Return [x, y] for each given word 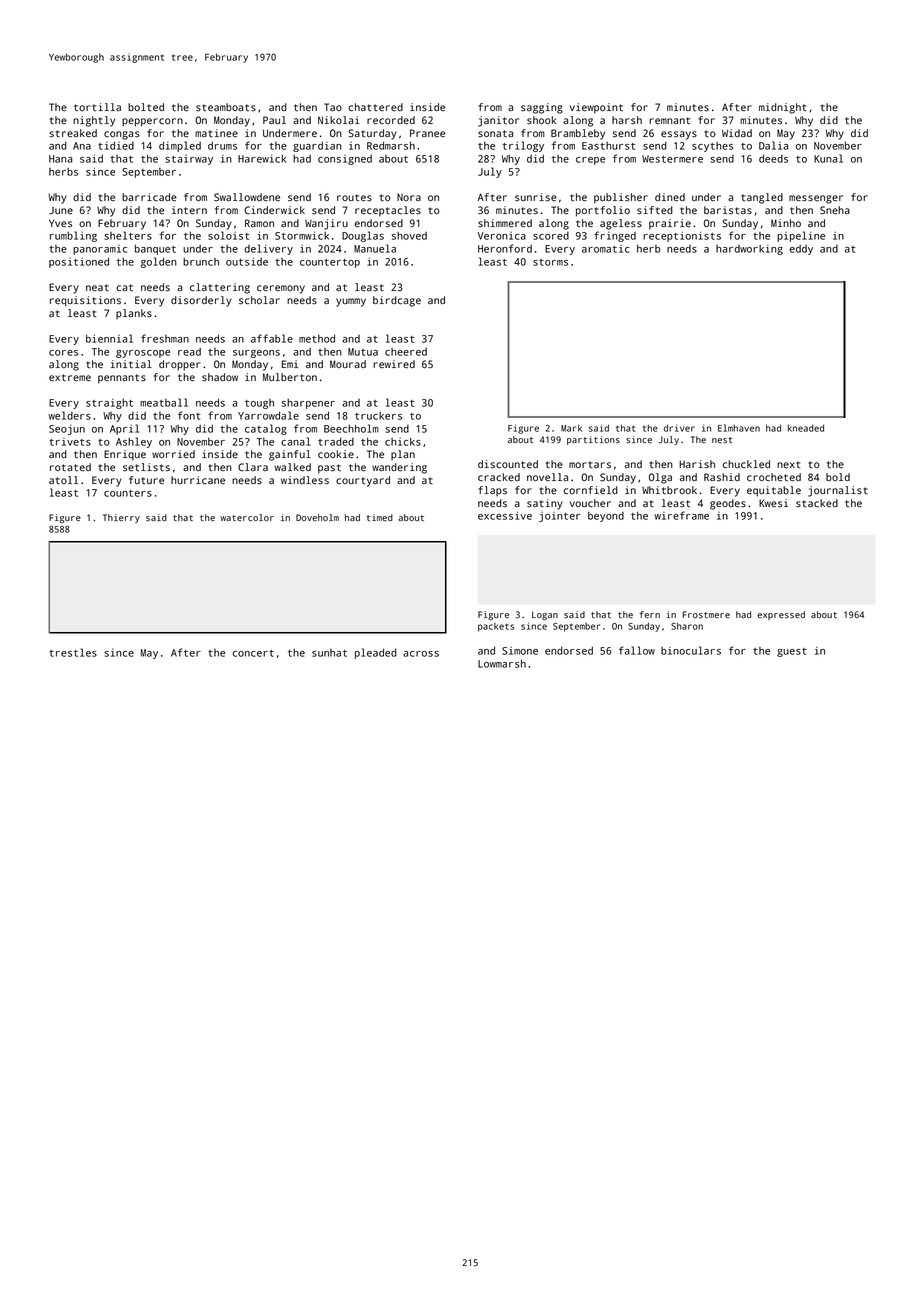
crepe [590, 161]
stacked [817, 503]
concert [253, 653]
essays [679, 135]
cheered [406, 352]
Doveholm [317, 517]
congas [122, 135]
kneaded [806, 428]
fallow [637, 650]
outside [247, 261]
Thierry [121, 518]
